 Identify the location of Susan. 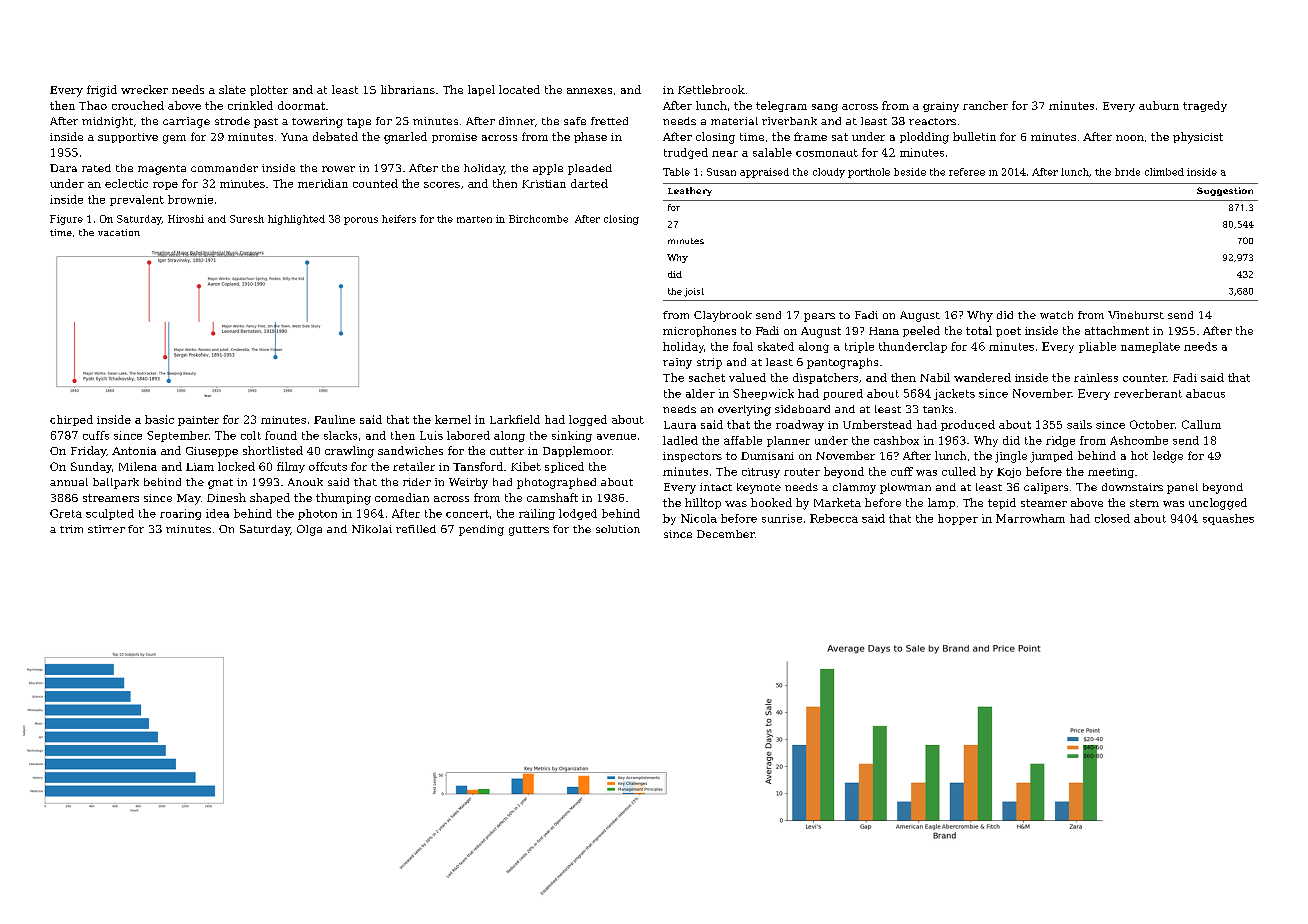
(721, 172).
